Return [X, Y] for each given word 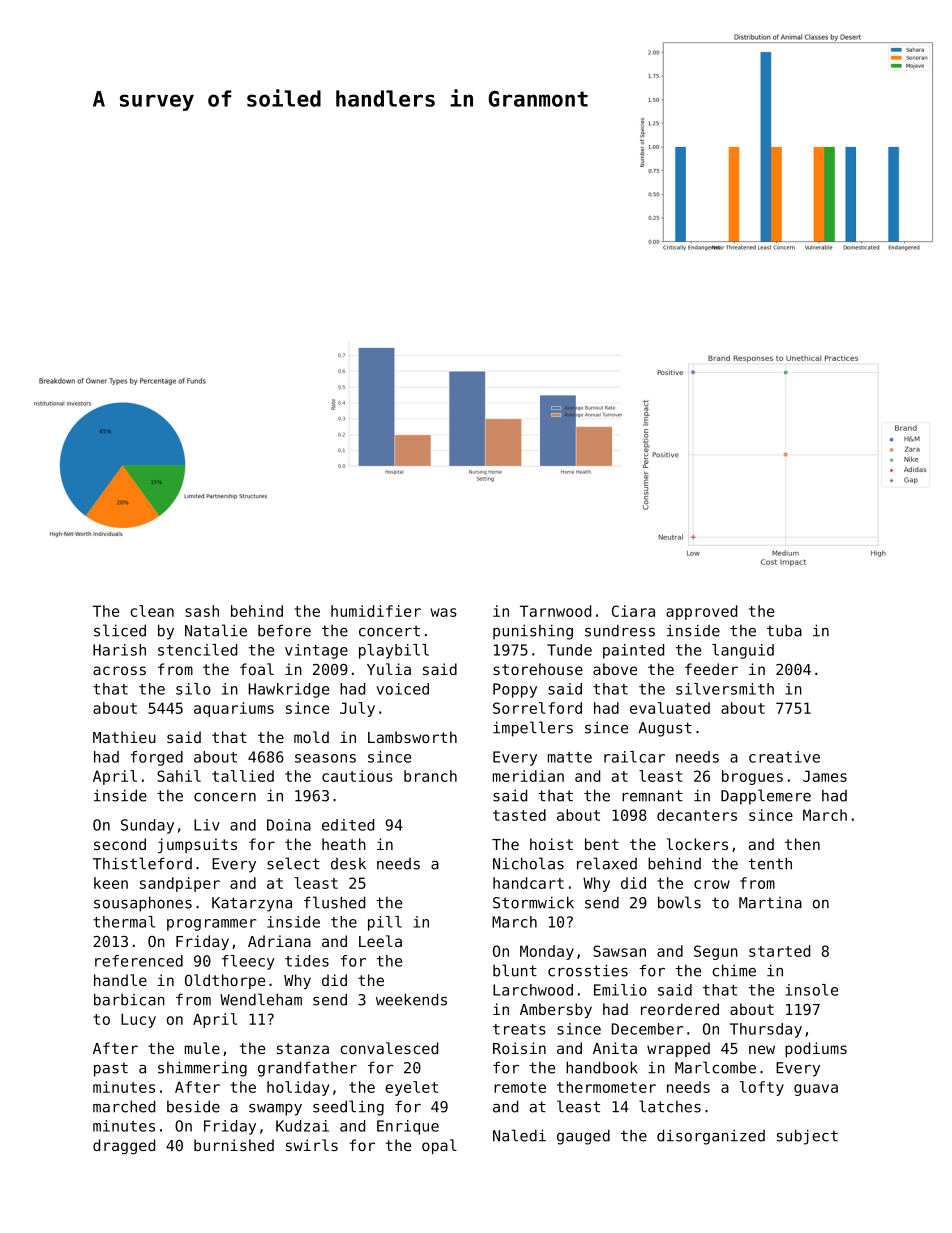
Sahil [179, 776]
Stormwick [533, 902]
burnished [234, 1145]
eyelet [411, 1088]
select [293, 863]
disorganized [711, 1137]
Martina [770, 903]
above [615, 669]
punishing [533, 632]
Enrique [408, 1127]
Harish [119, 650]
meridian [528, 776]
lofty [762, 1088]
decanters [697, 815]
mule [202, 1048]
